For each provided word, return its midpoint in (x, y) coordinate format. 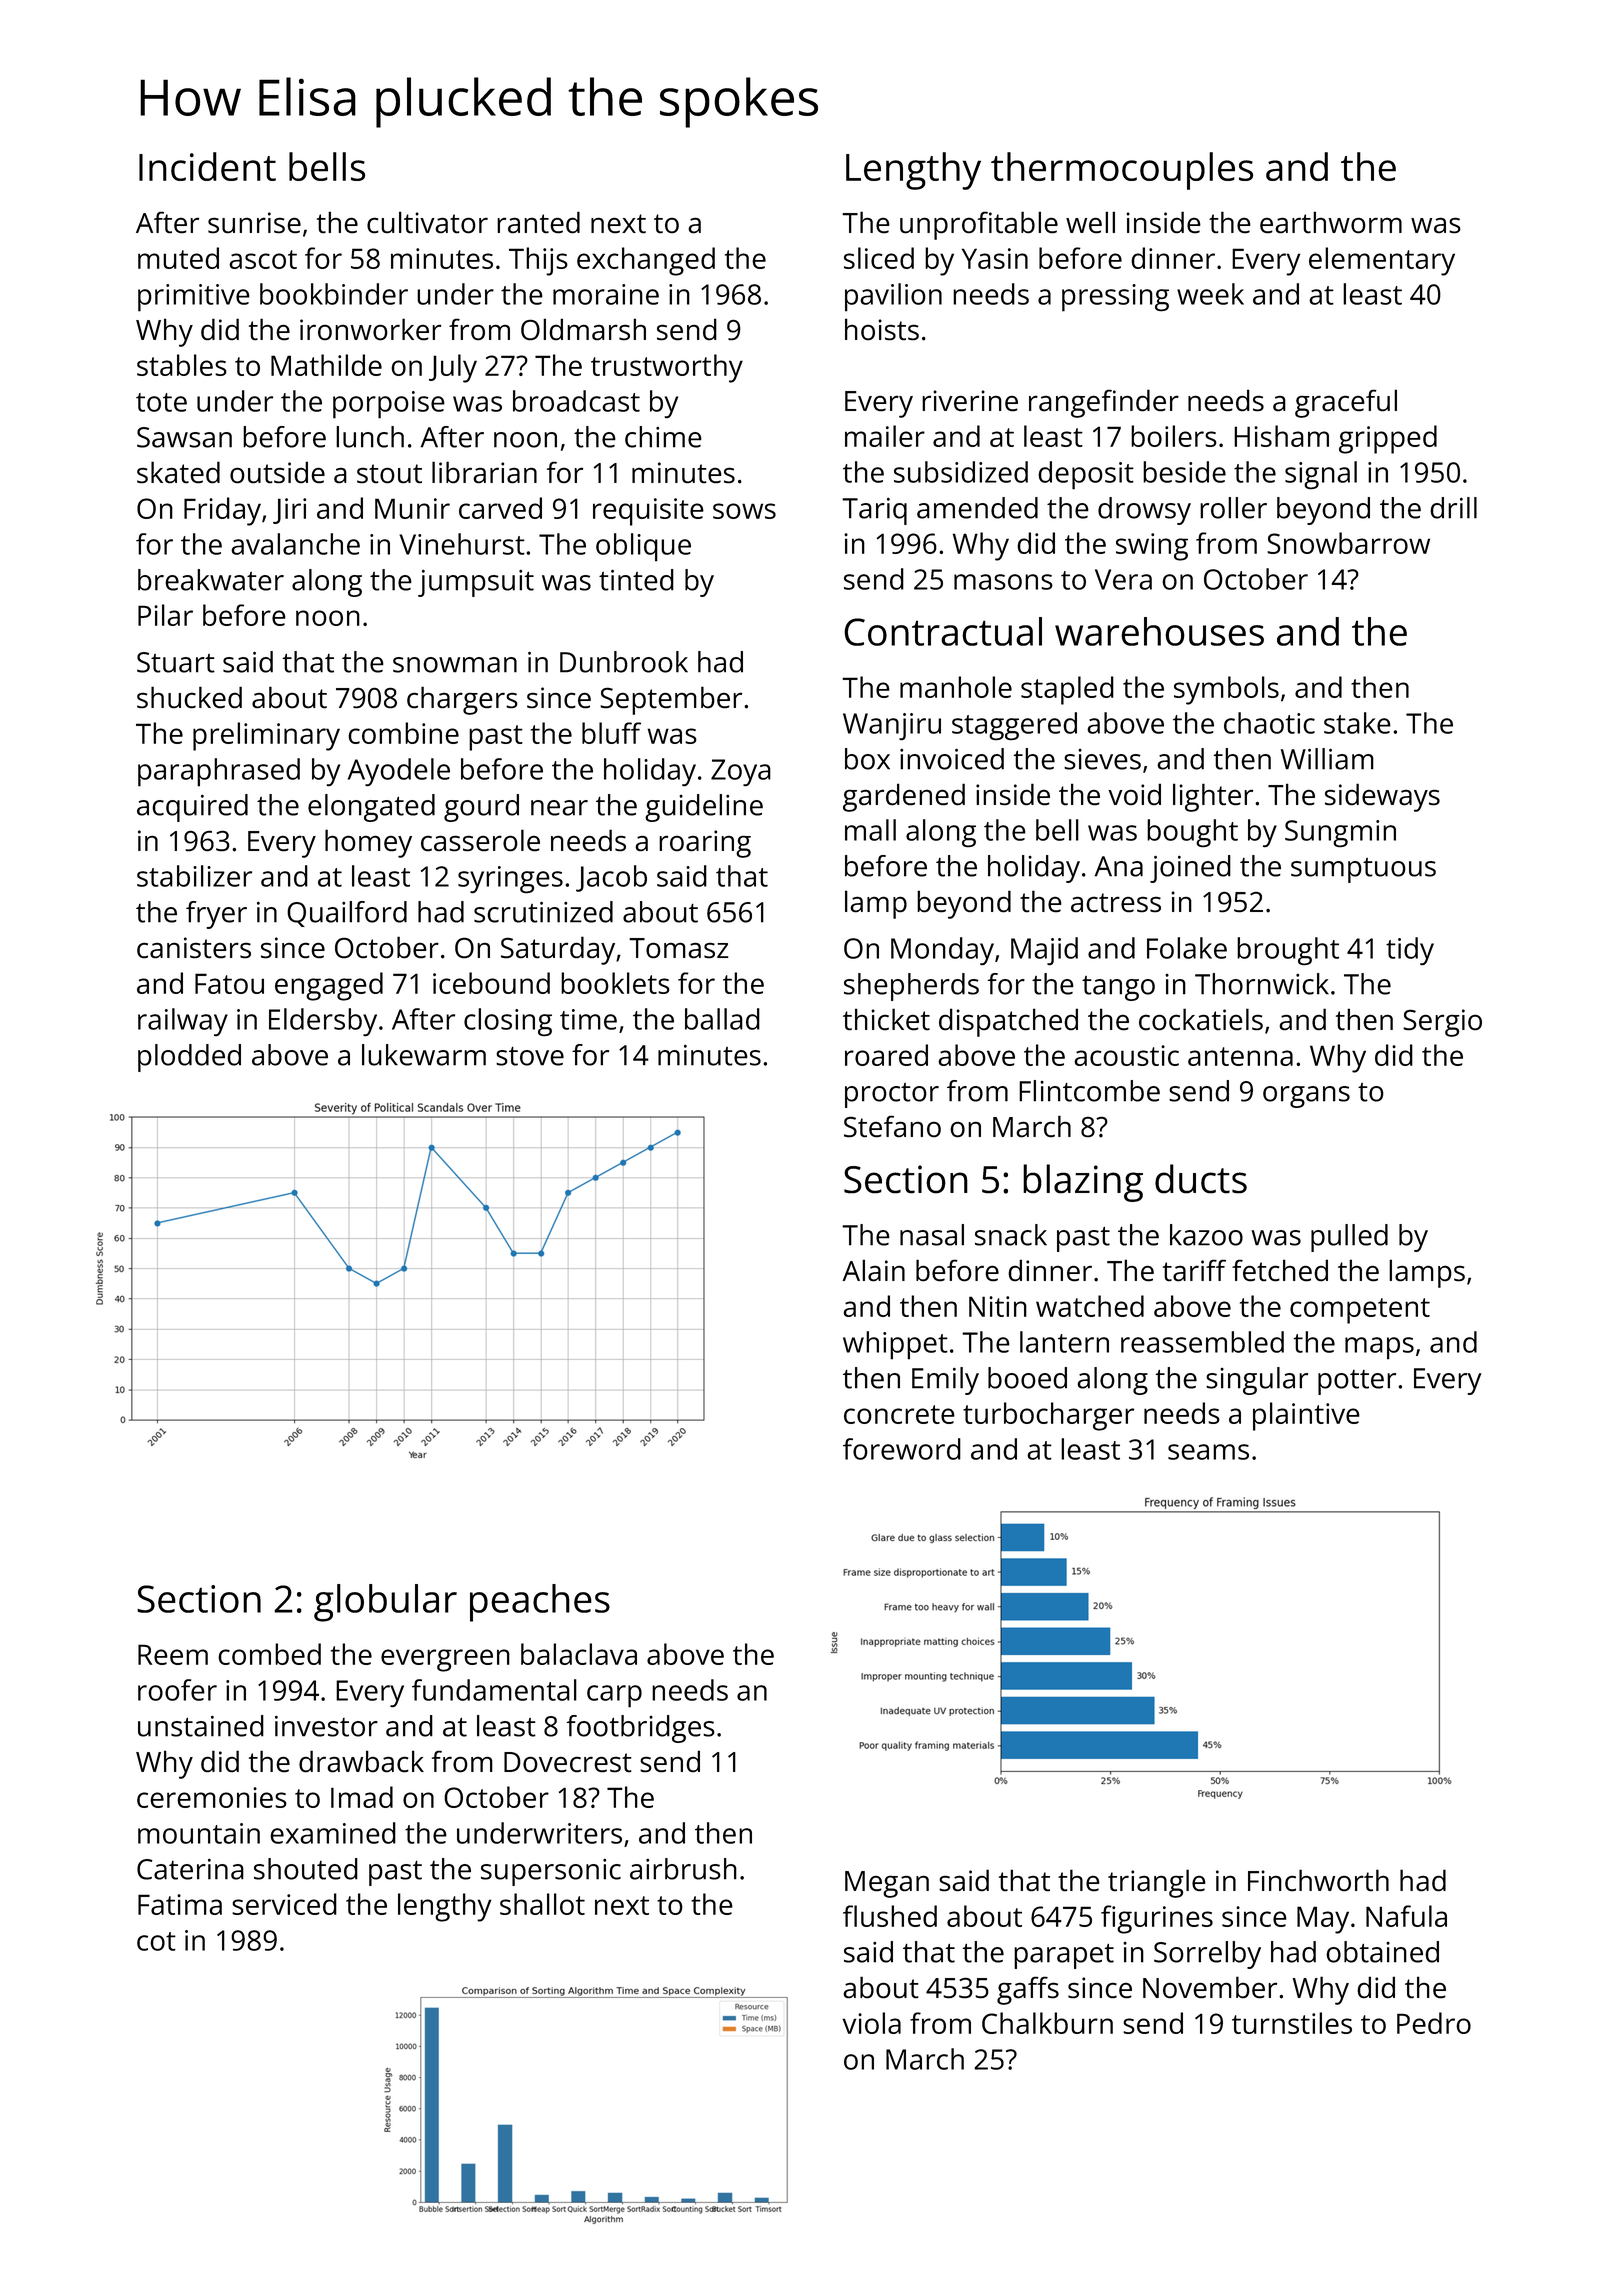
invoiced (952, 759)
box (867, 759)
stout (389, 473)
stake (1357, 723)
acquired (192, 808)
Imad (362, 1797)
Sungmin (1340, 833)
